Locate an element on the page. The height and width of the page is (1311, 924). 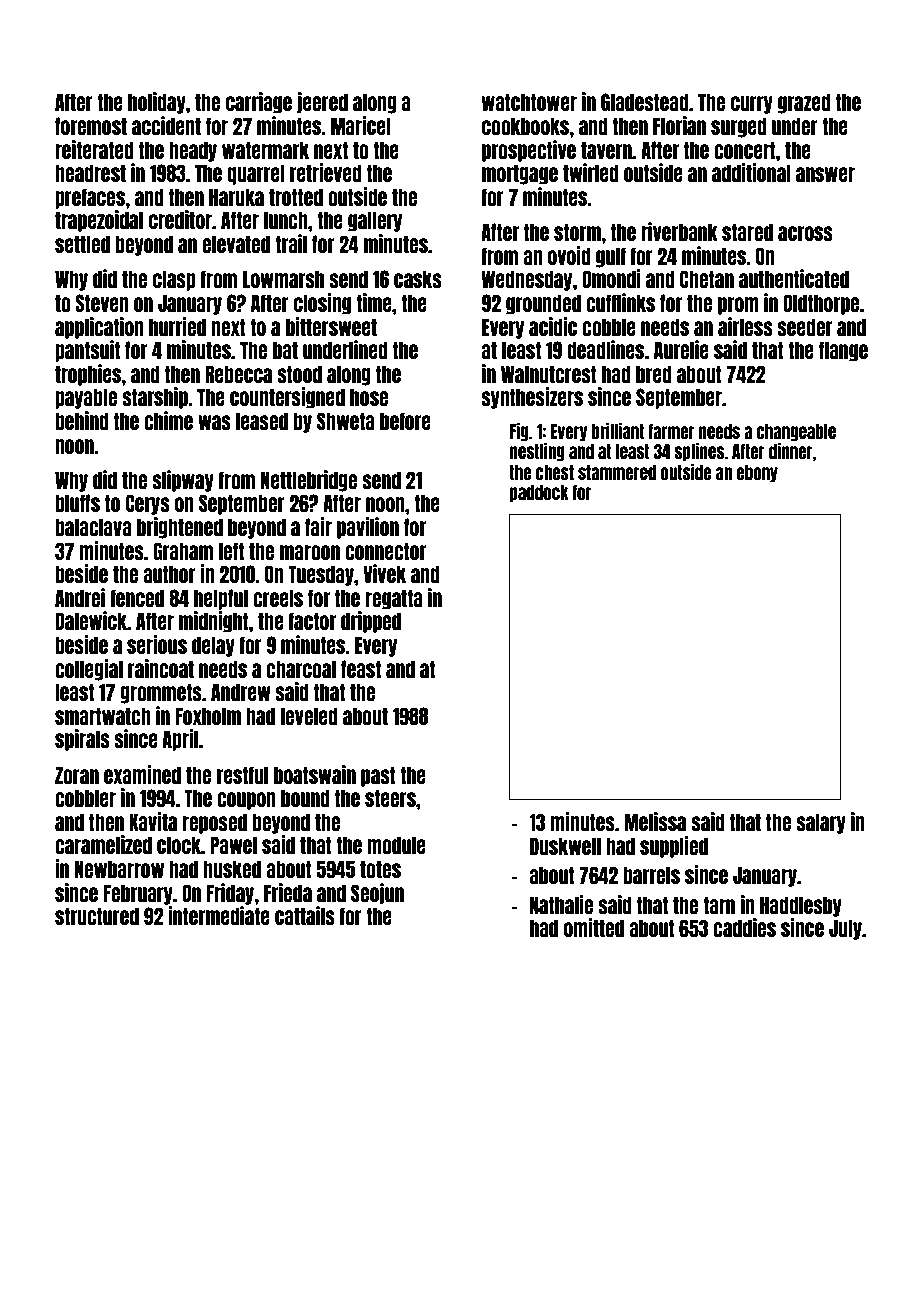
omitted is located at coordinates (594, 927).
